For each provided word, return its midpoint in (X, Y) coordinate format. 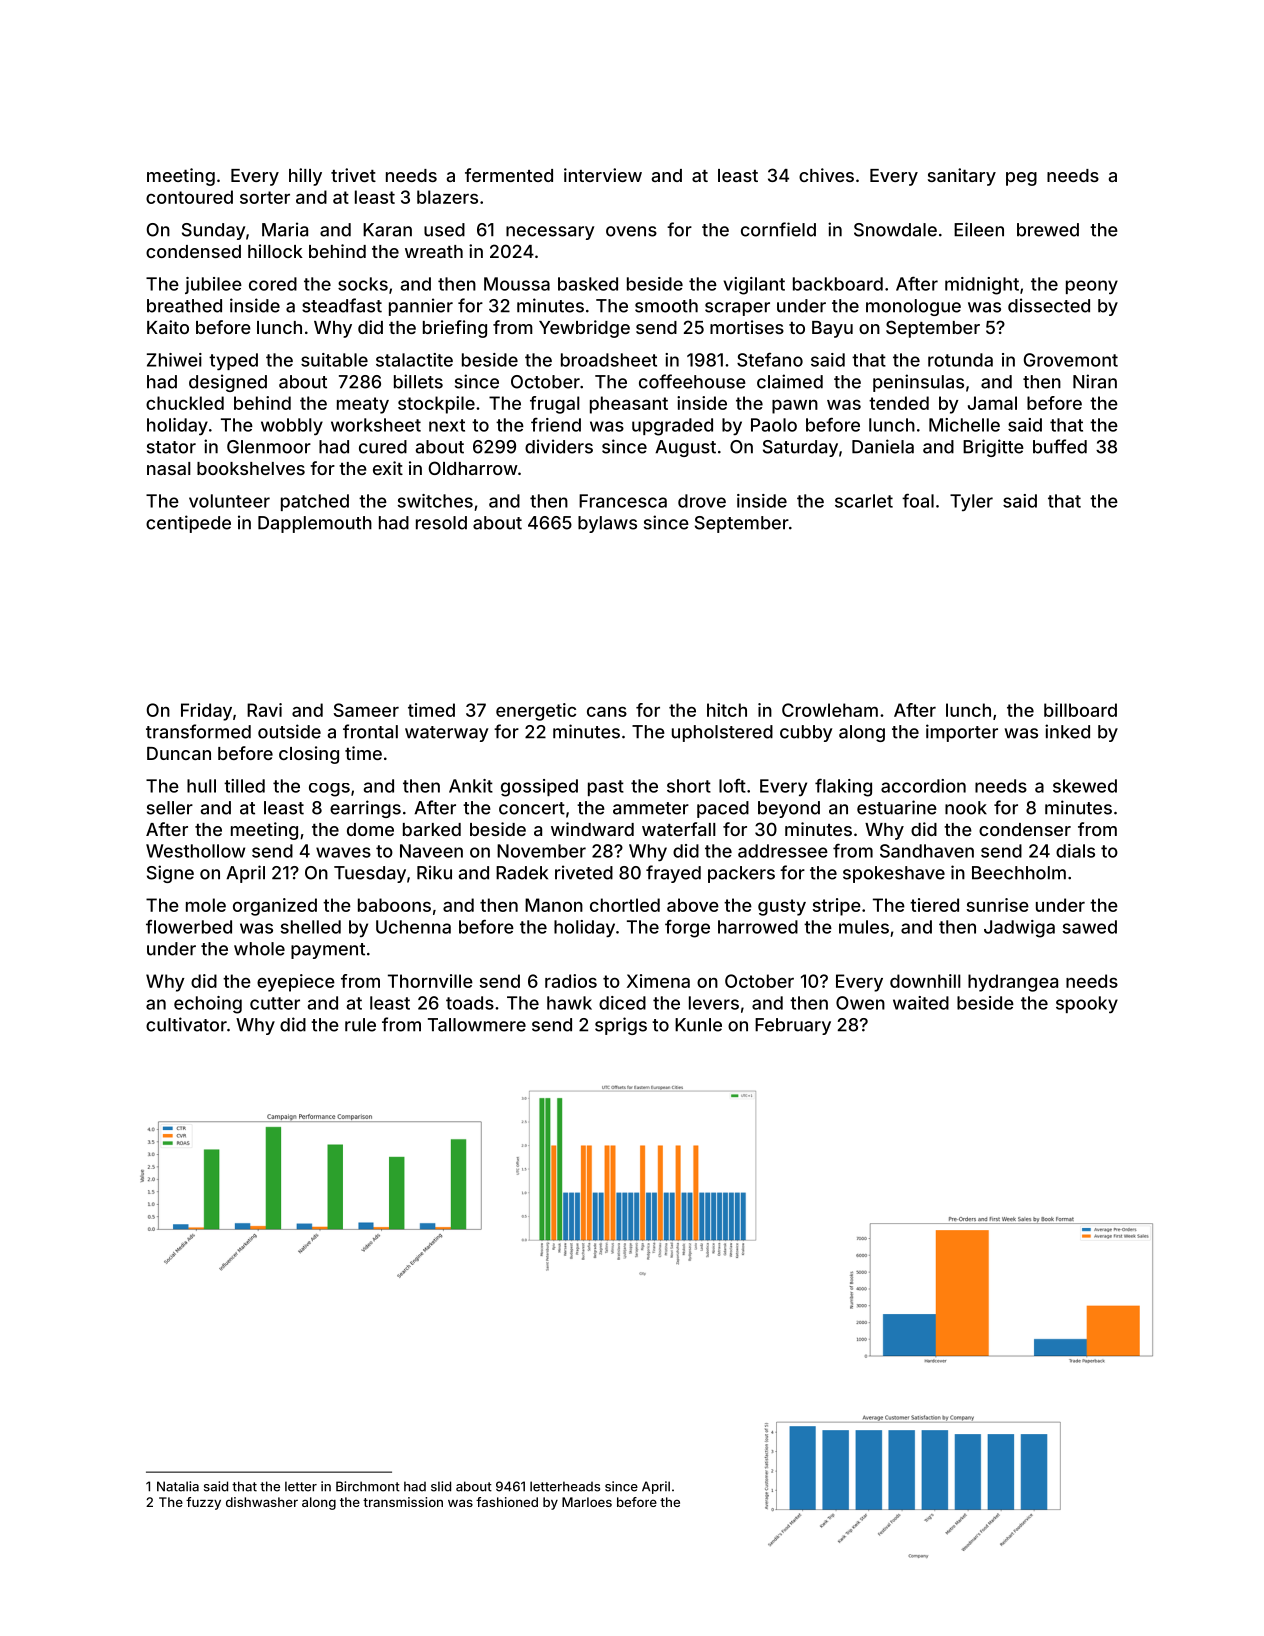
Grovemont (1071, 360)
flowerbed (189, 926)
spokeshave (894, 874)
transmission (403, 1502)
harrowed (758, 927)
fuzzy (203, 1503)
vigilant (754, 286)
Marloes (587, 1502)
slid (441, 1486)
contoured (189, 197)
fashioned (507, 1502)
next (447, 425)
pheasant (629, 405)
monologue (913, 307)
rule (360, 1025)
